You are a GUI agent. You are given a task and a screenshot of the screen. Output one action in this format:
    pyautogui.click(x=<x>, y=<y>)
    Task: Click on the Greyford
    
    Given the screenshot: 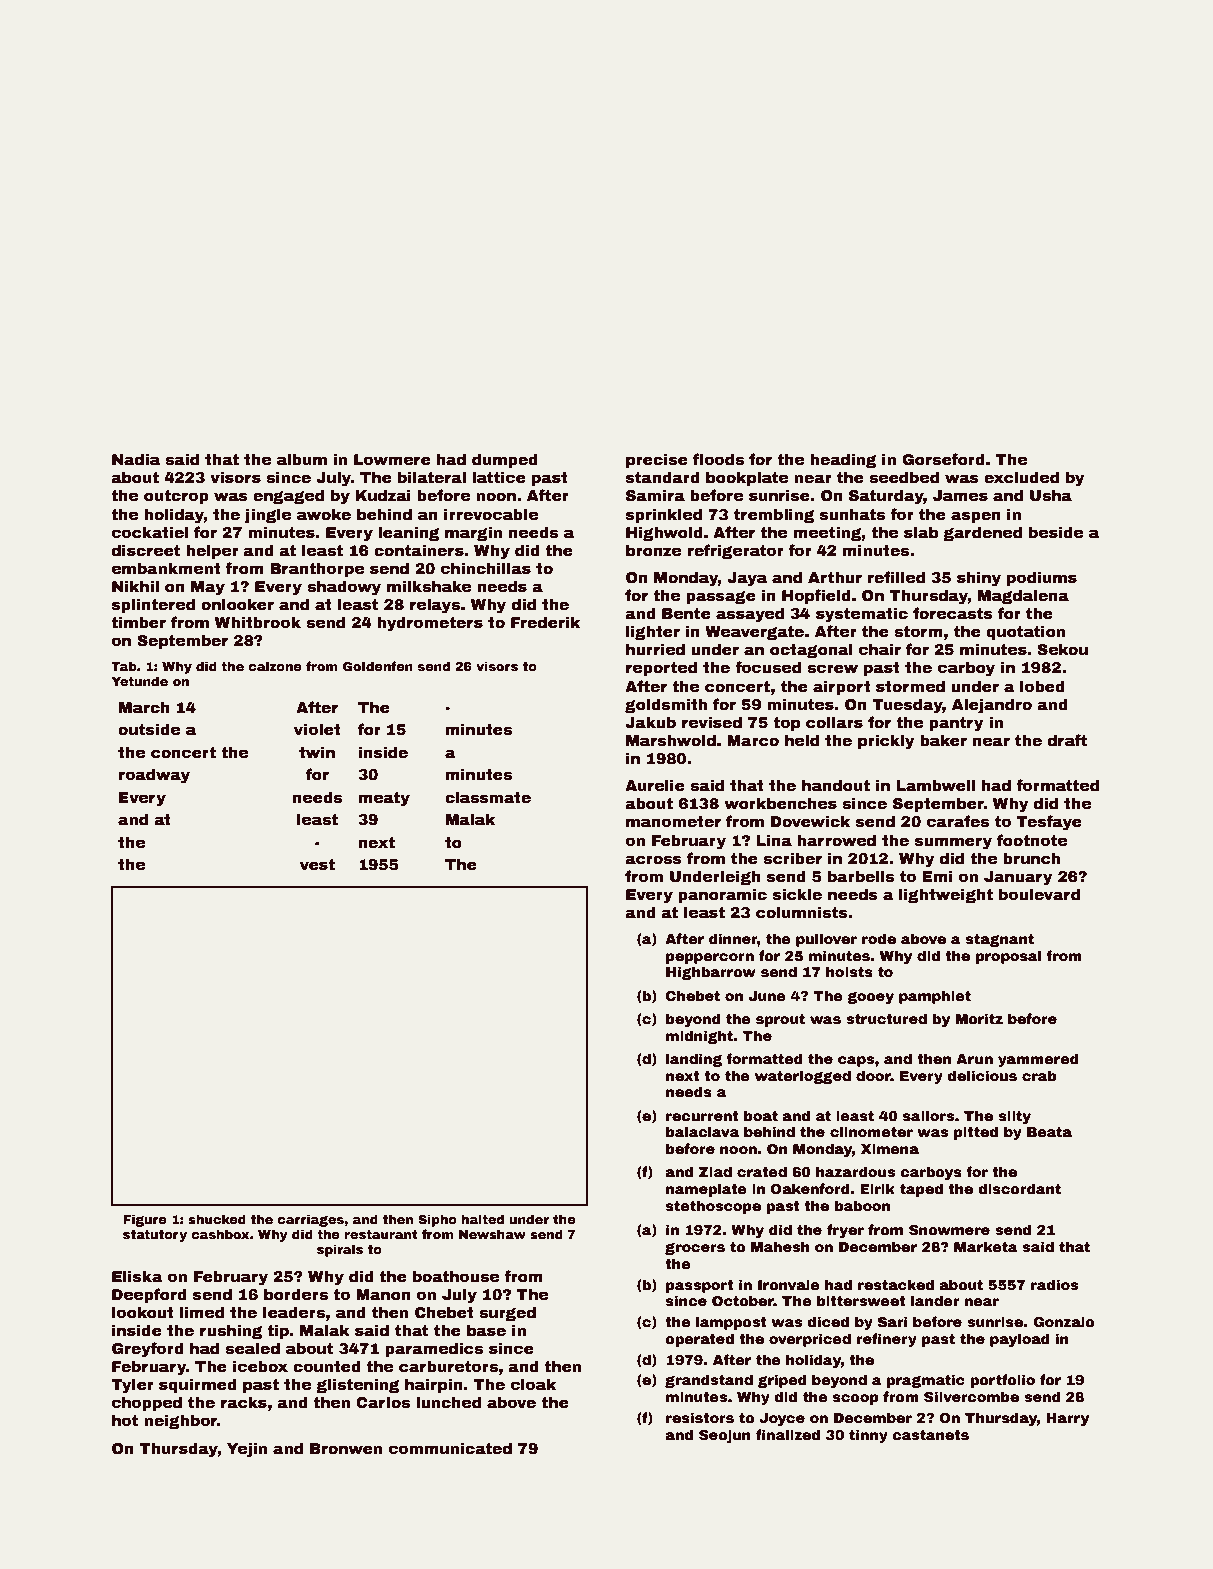 What is the action you would take?
    pyautogui.click(x=148, y=1350)
